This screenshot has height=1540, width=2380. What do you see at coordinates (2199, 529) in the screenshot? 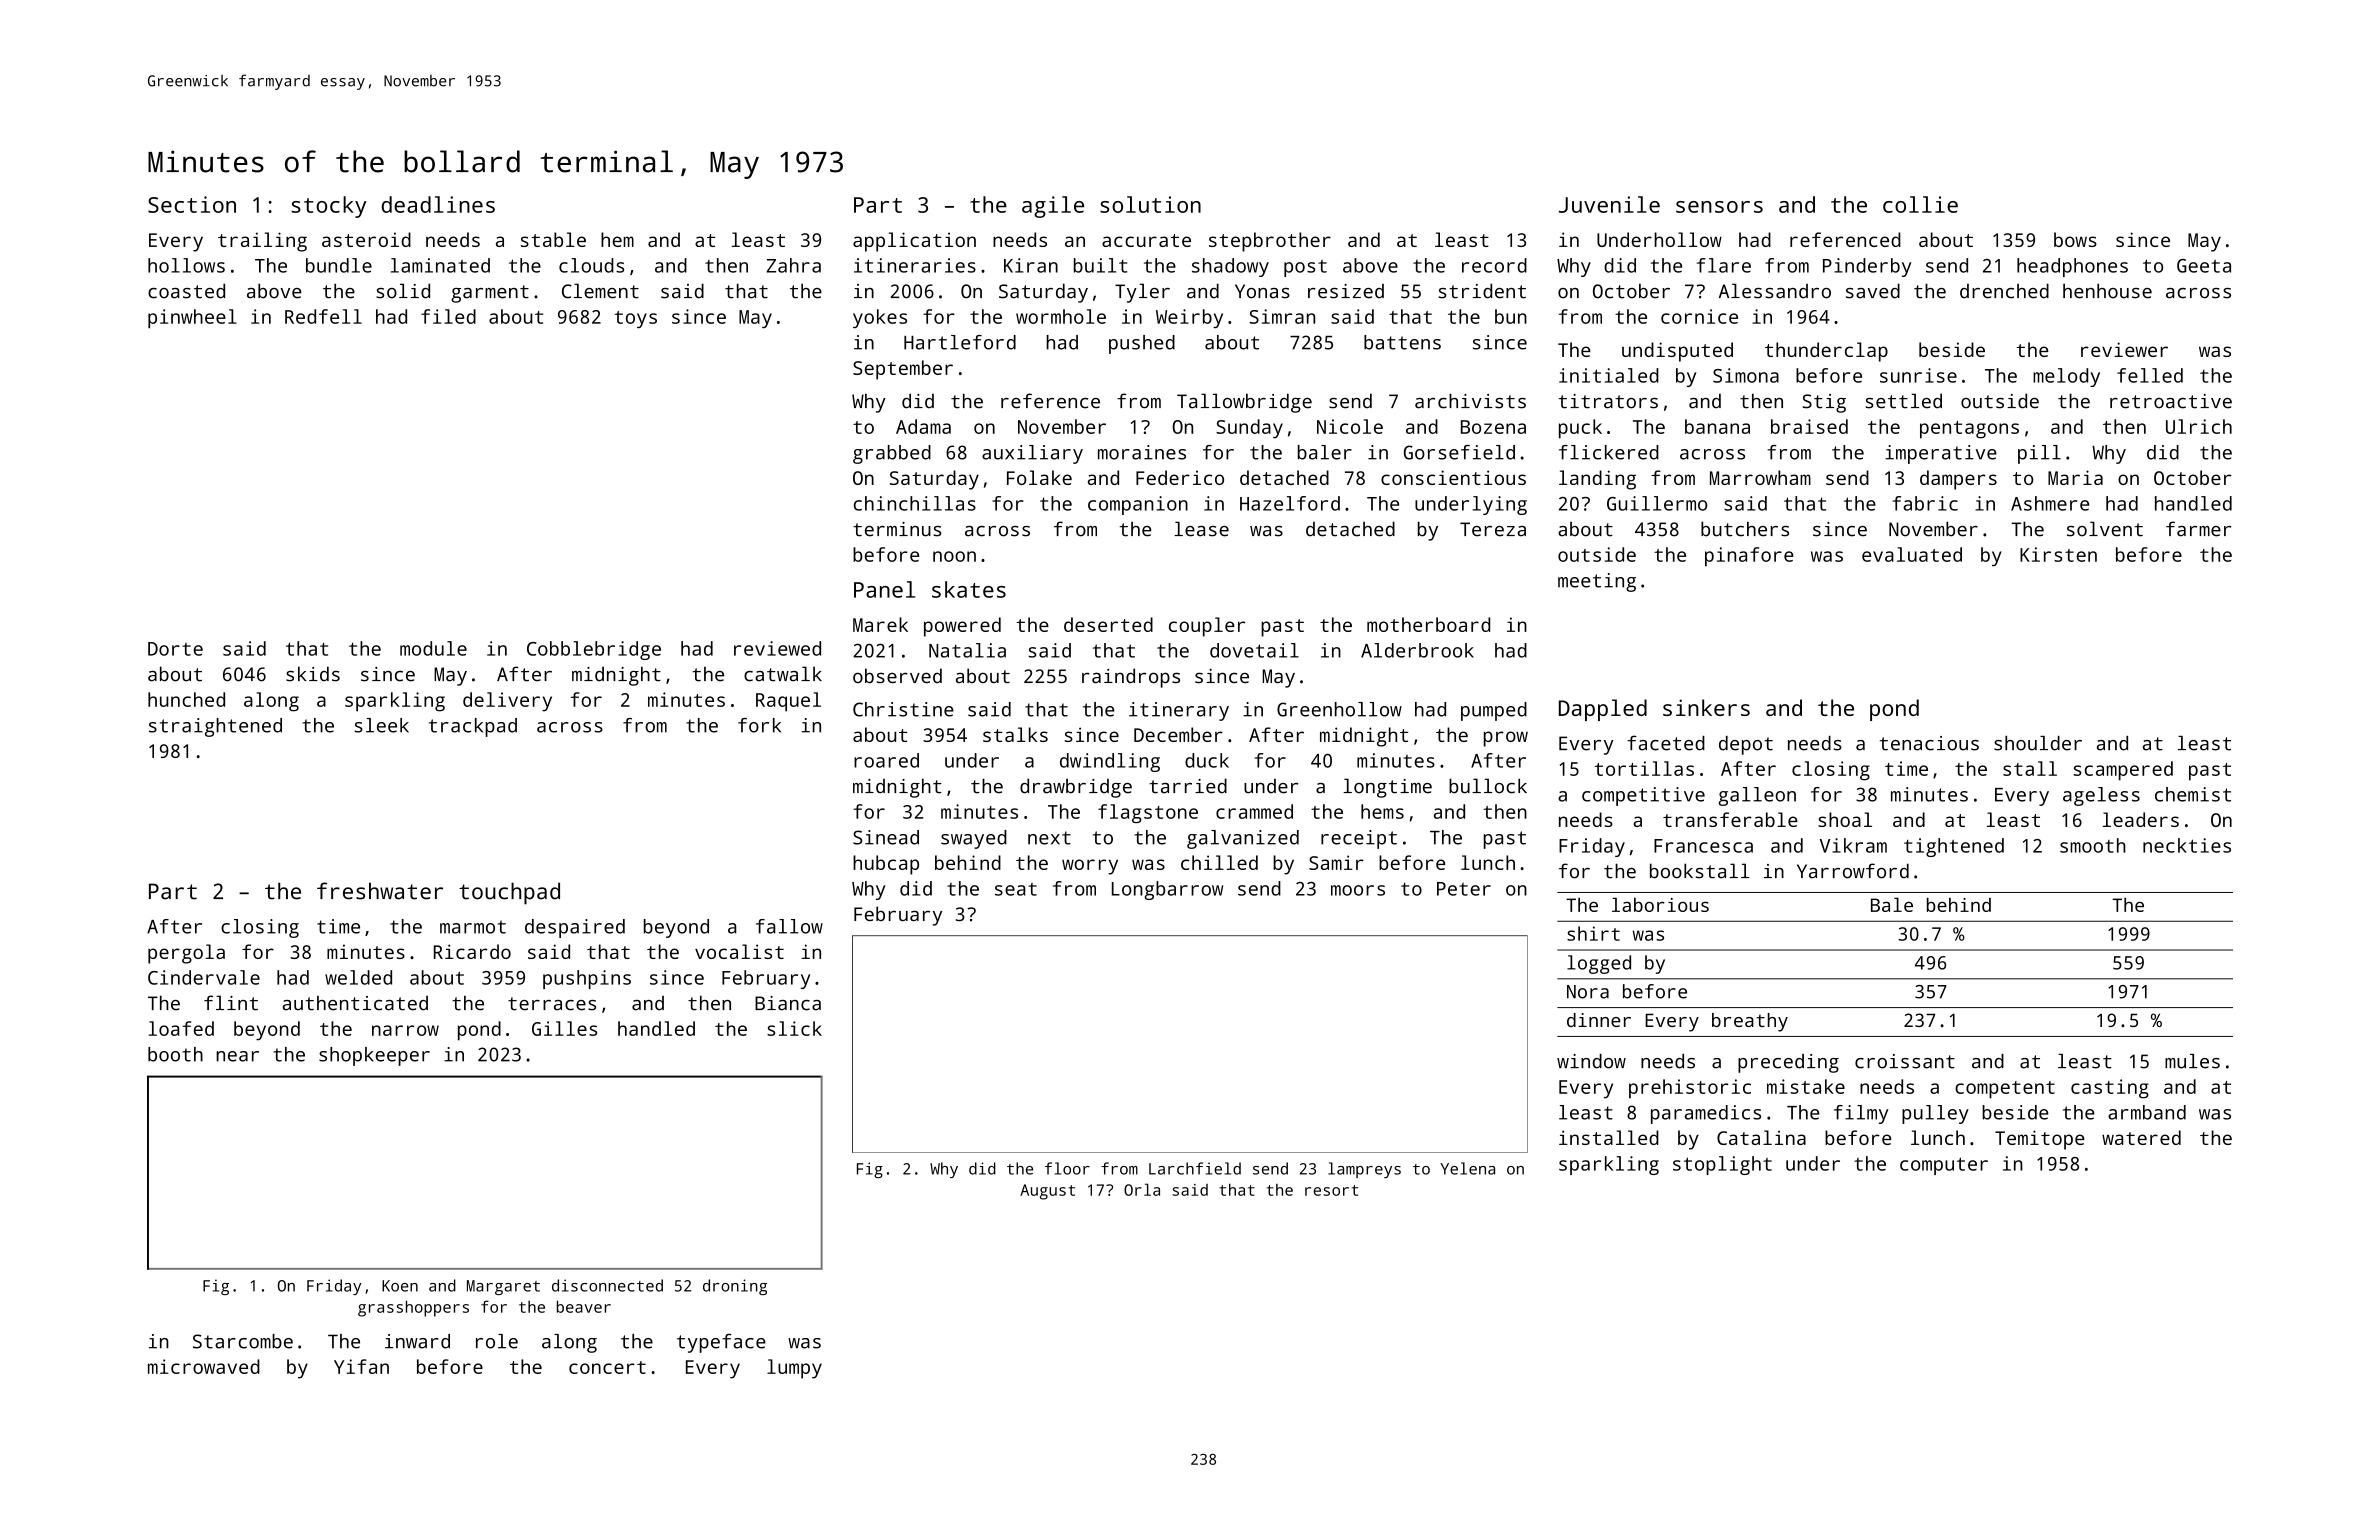
I see `farmer` at bounding box center [2199, 529].
